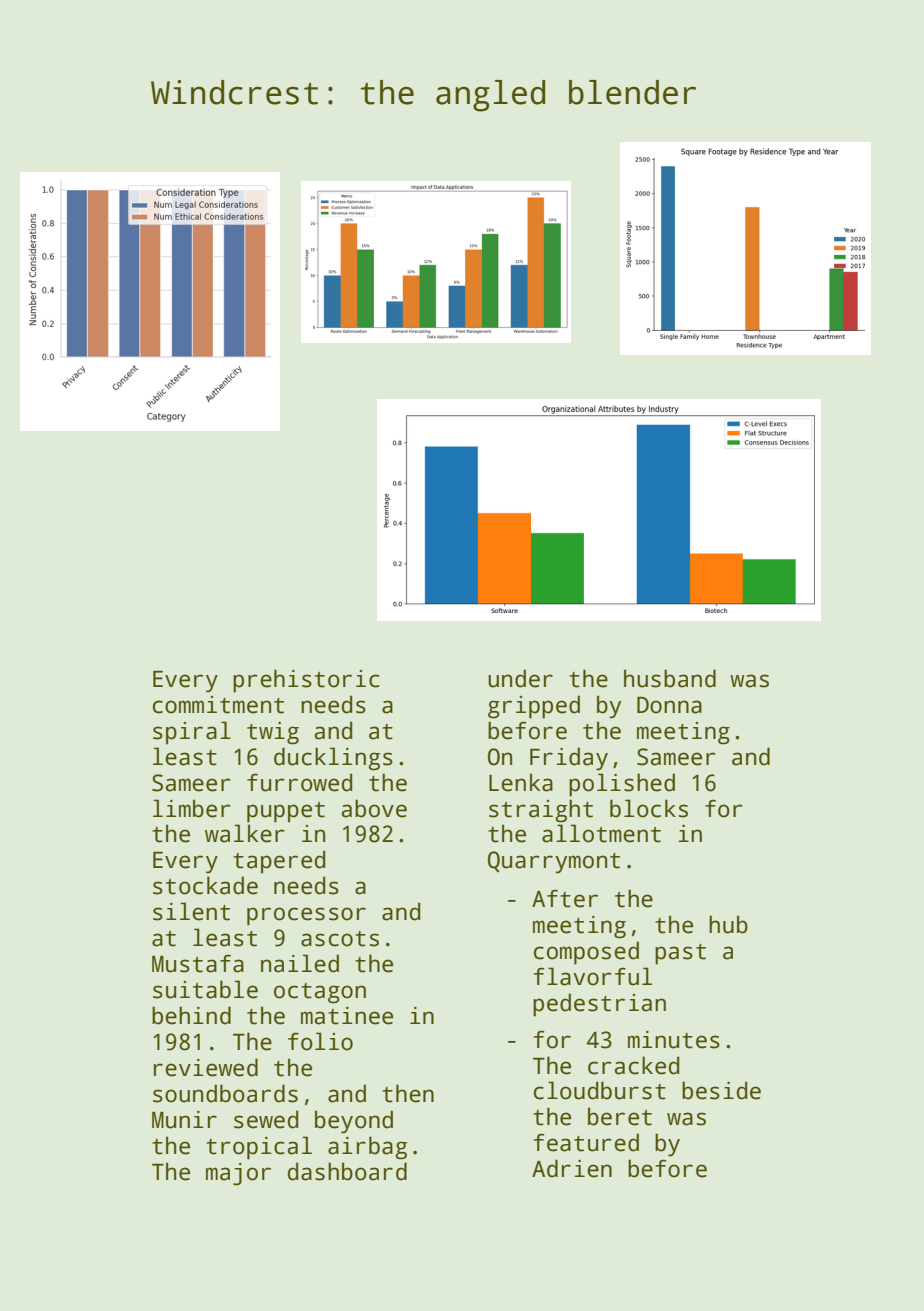  What do you see at coordinates (306, 681) in the screenshot?
I see `prehistoric` at bounding box center [306, 681].
